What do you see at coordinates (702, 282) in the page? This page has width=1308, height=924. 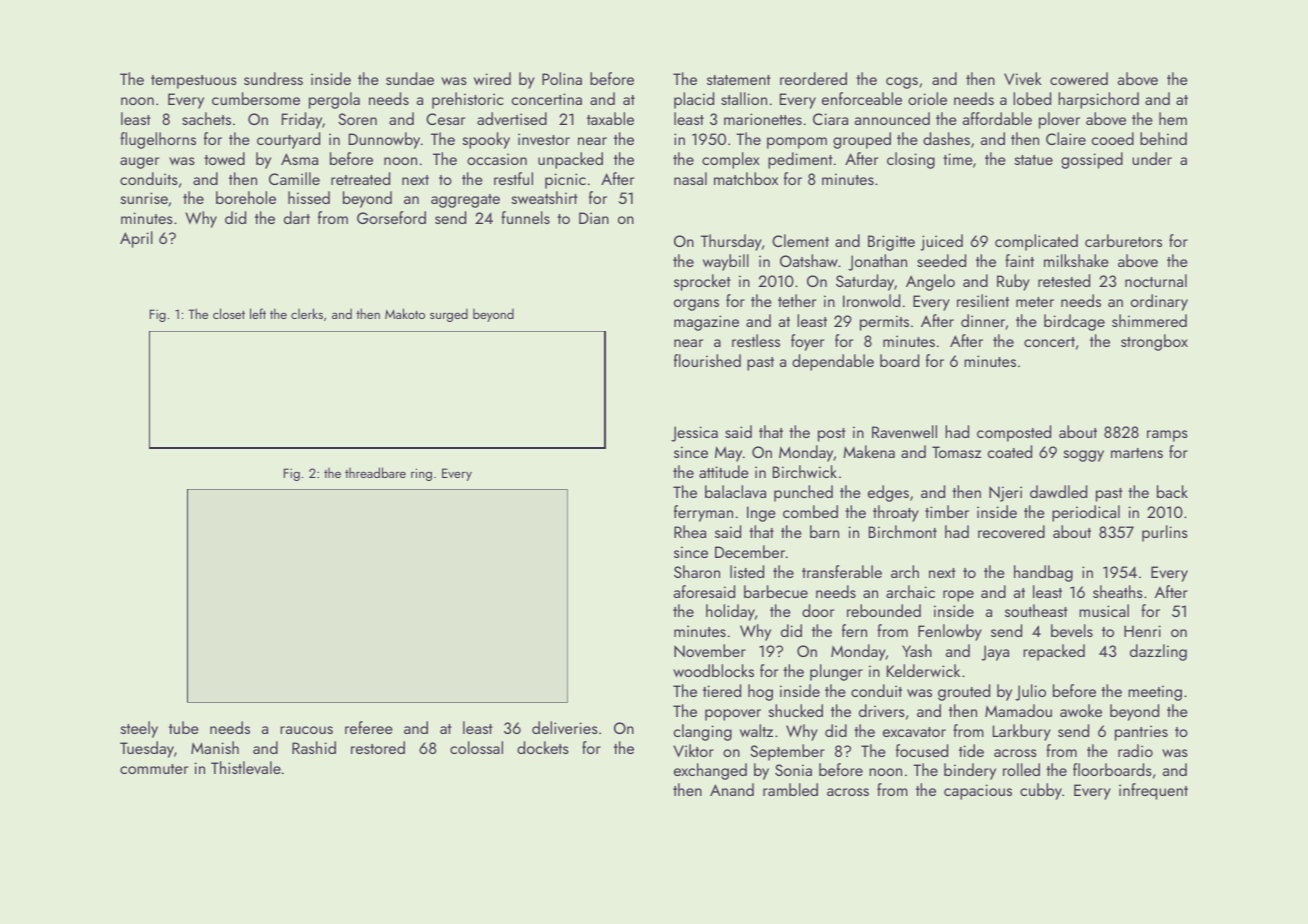 I see `sprocket` at bounding box center [702, 282].
